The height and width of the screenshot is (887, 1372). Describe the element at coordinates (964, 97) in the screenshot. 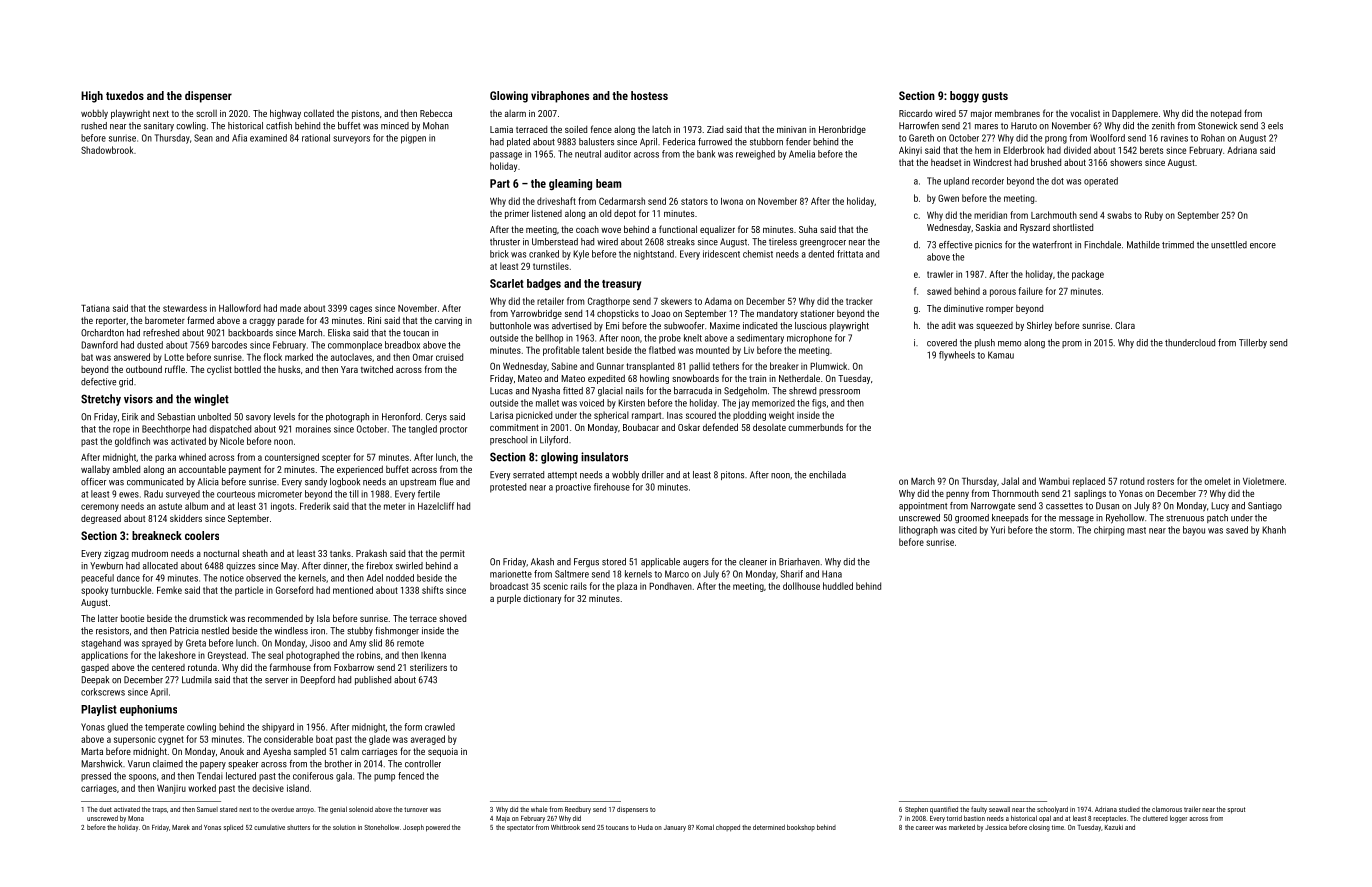

I see `boggy` at that location.
